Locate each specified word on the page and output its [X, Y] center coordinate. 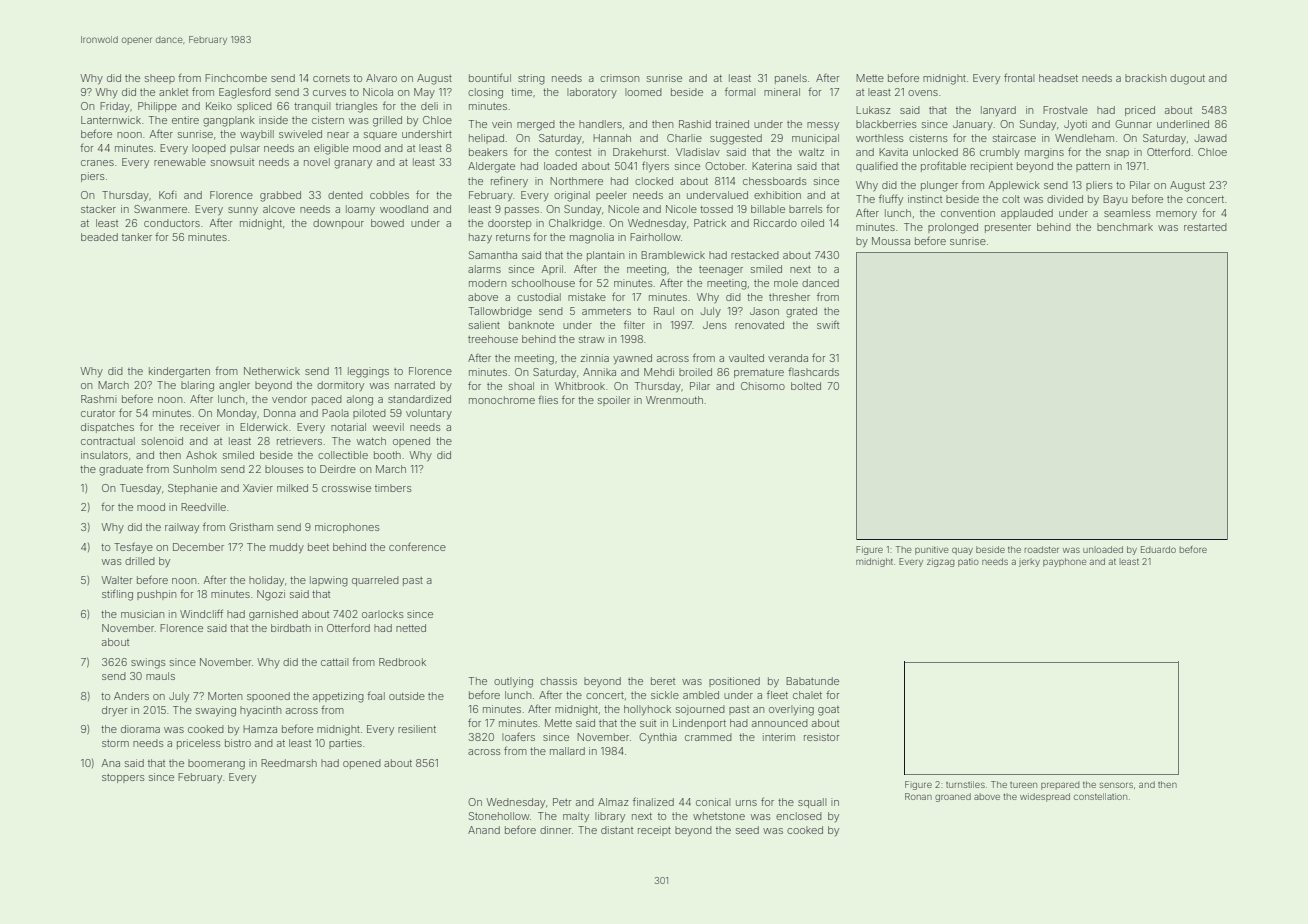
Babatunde [812, 681]
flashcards [813, 372]
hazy [480, 238]
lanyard [998, 111]
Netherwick [272, 371]
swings [148, 663]
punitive [931, 550]
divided [1065, 199]
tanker [137, 237]
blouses [284, 469]
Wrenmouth [674, 400]
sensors [1116, 785]
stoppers [123, 778]
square [380, 136]
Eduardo [1158, 549]
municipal [815, 139]
